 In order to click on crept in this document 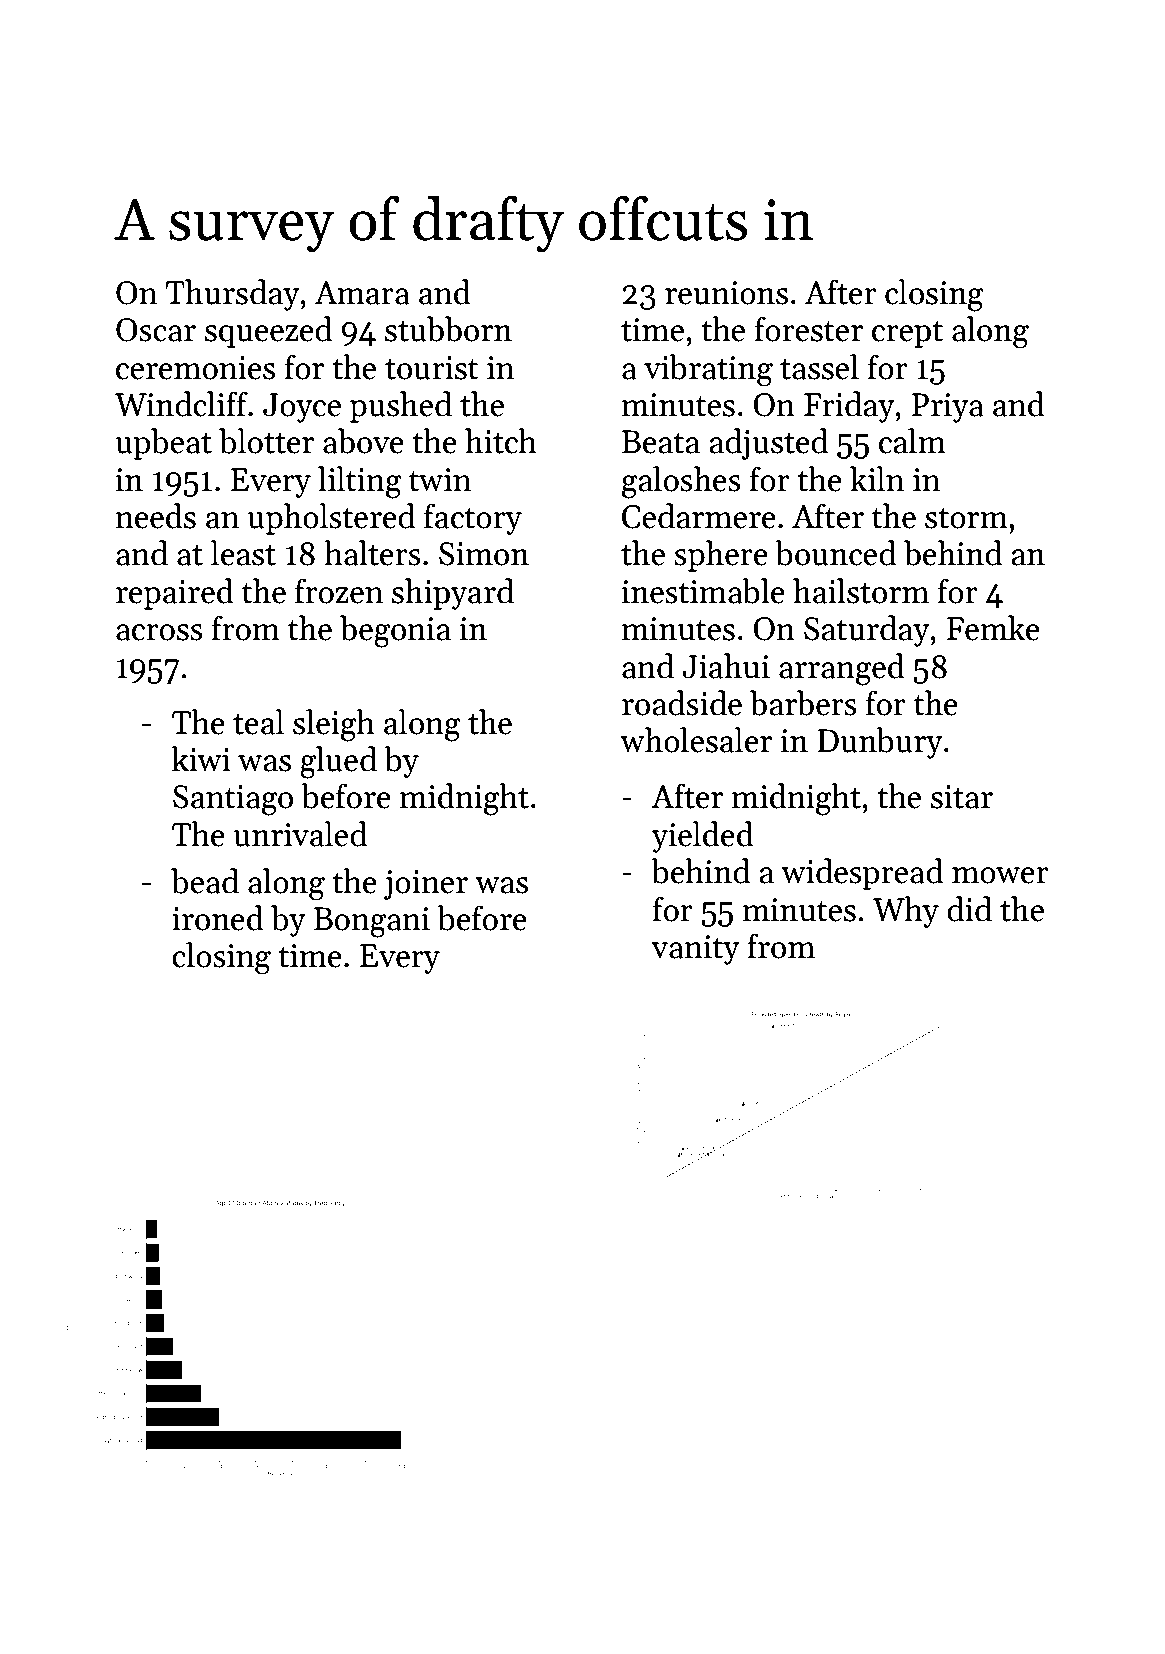, I will do `click(907, 334)`.
